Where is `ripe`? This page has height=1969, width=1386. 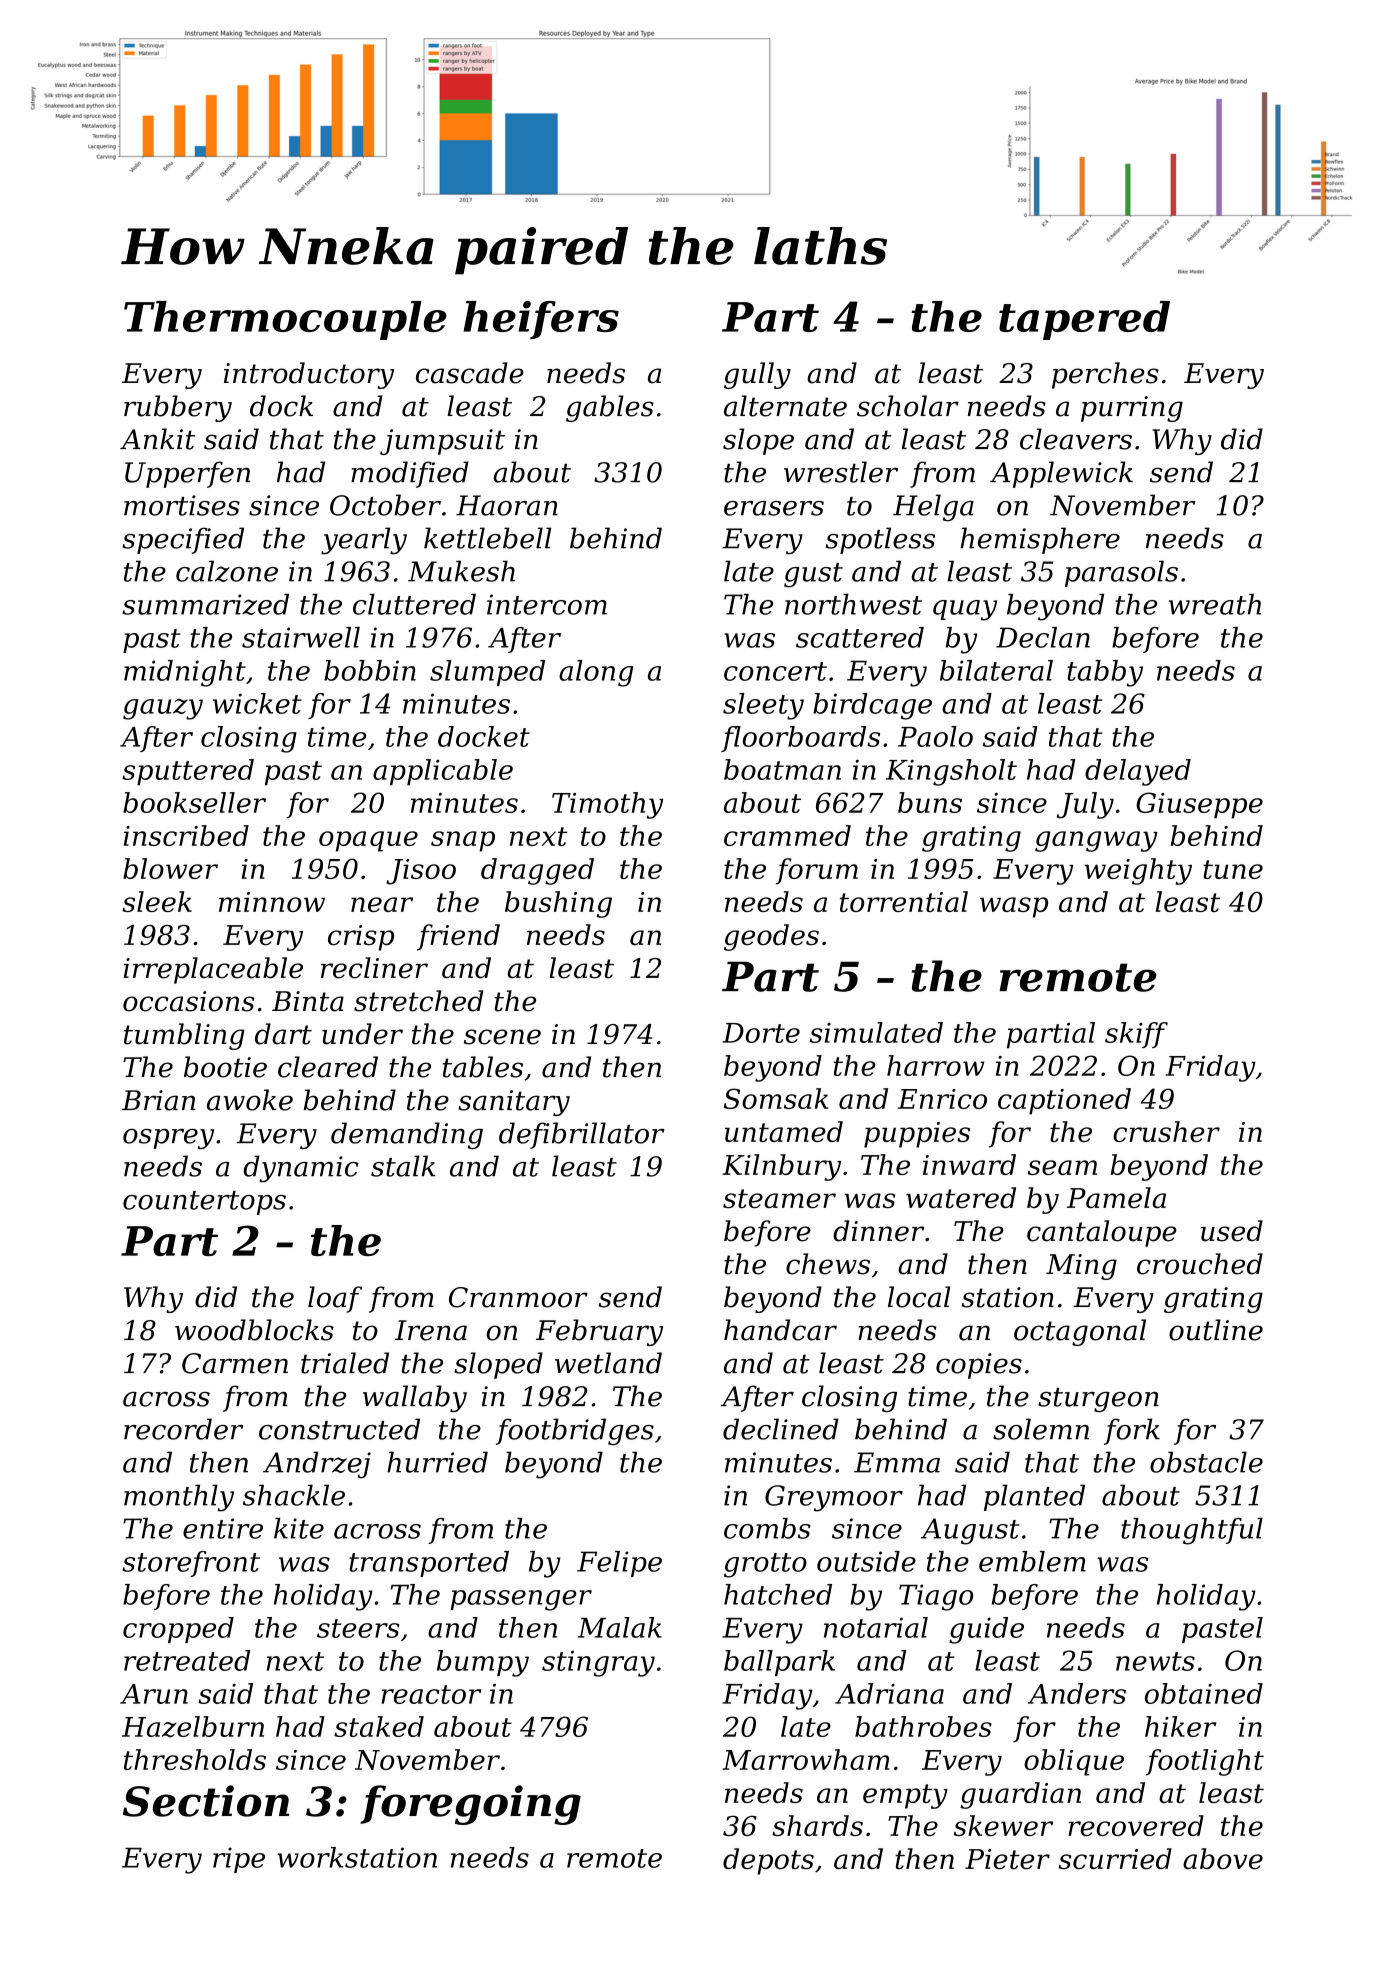
ripe is located at coordinates (239, 1860).
